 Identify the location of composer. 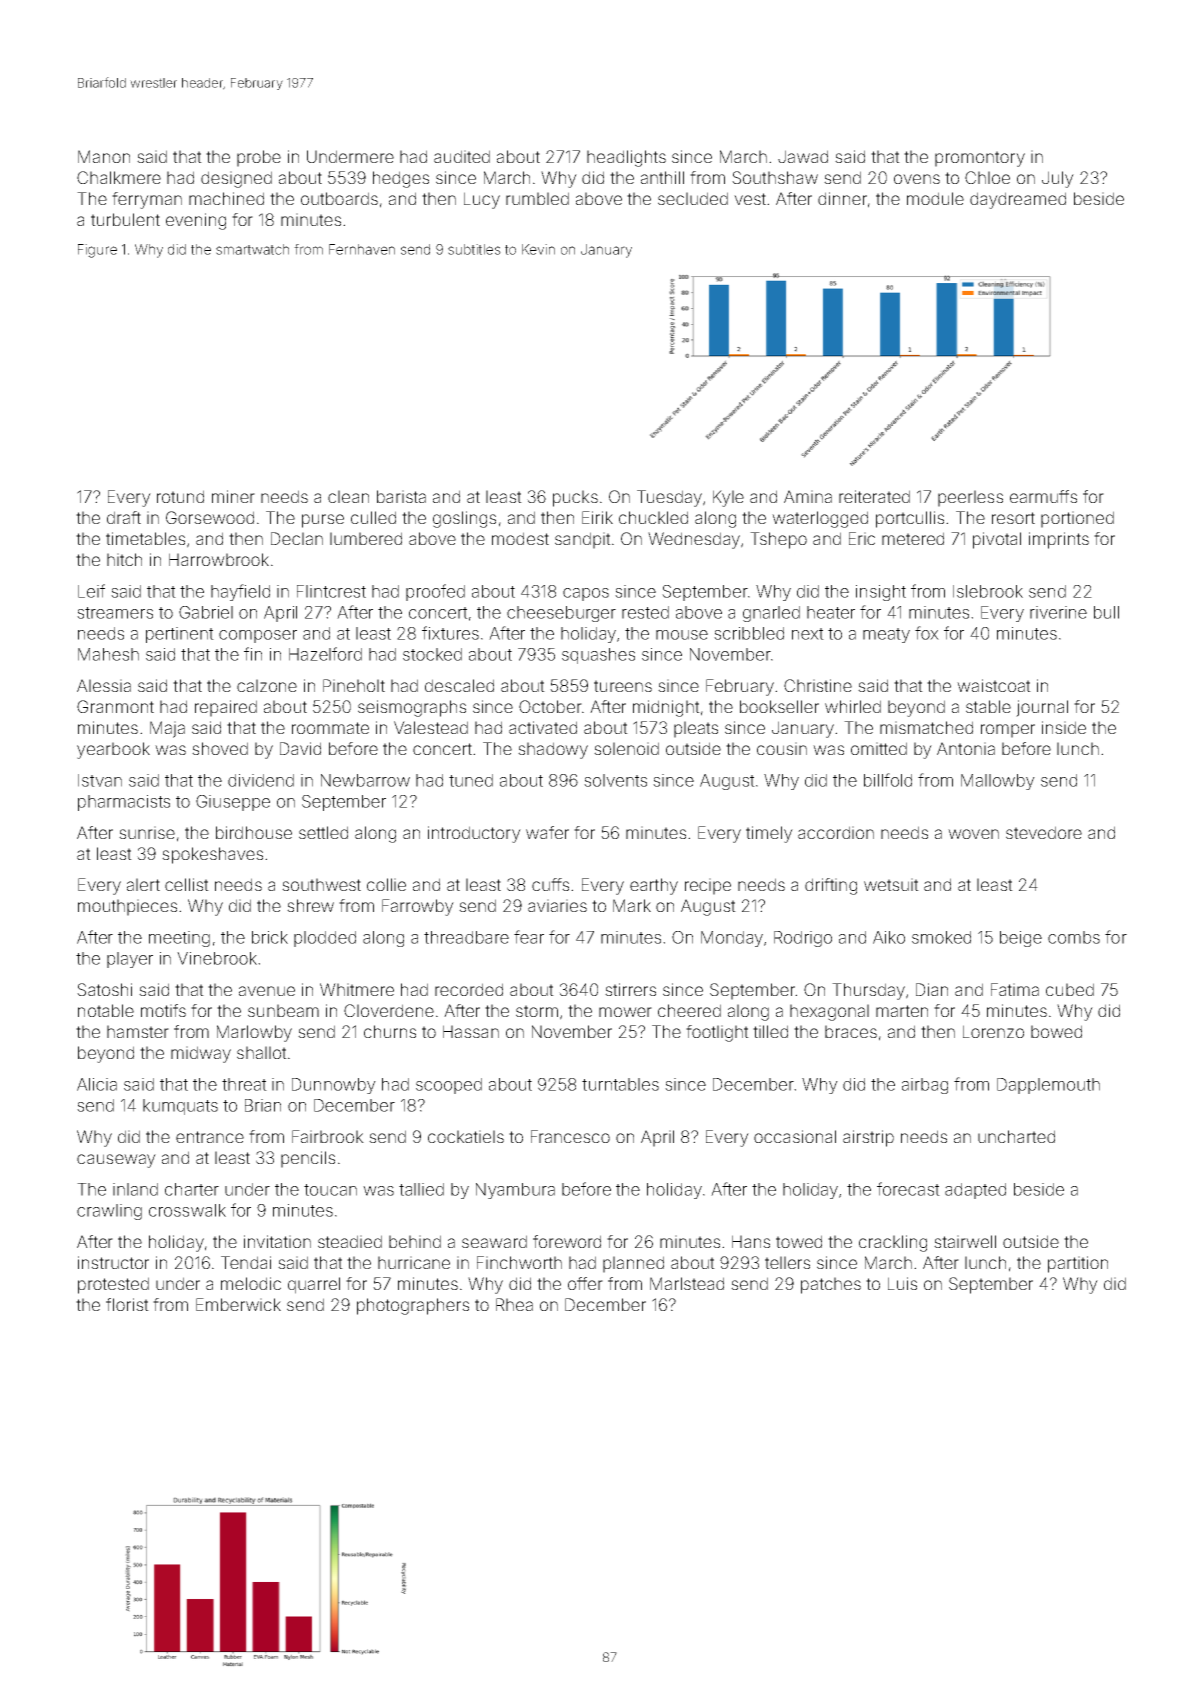
(258, 636).
